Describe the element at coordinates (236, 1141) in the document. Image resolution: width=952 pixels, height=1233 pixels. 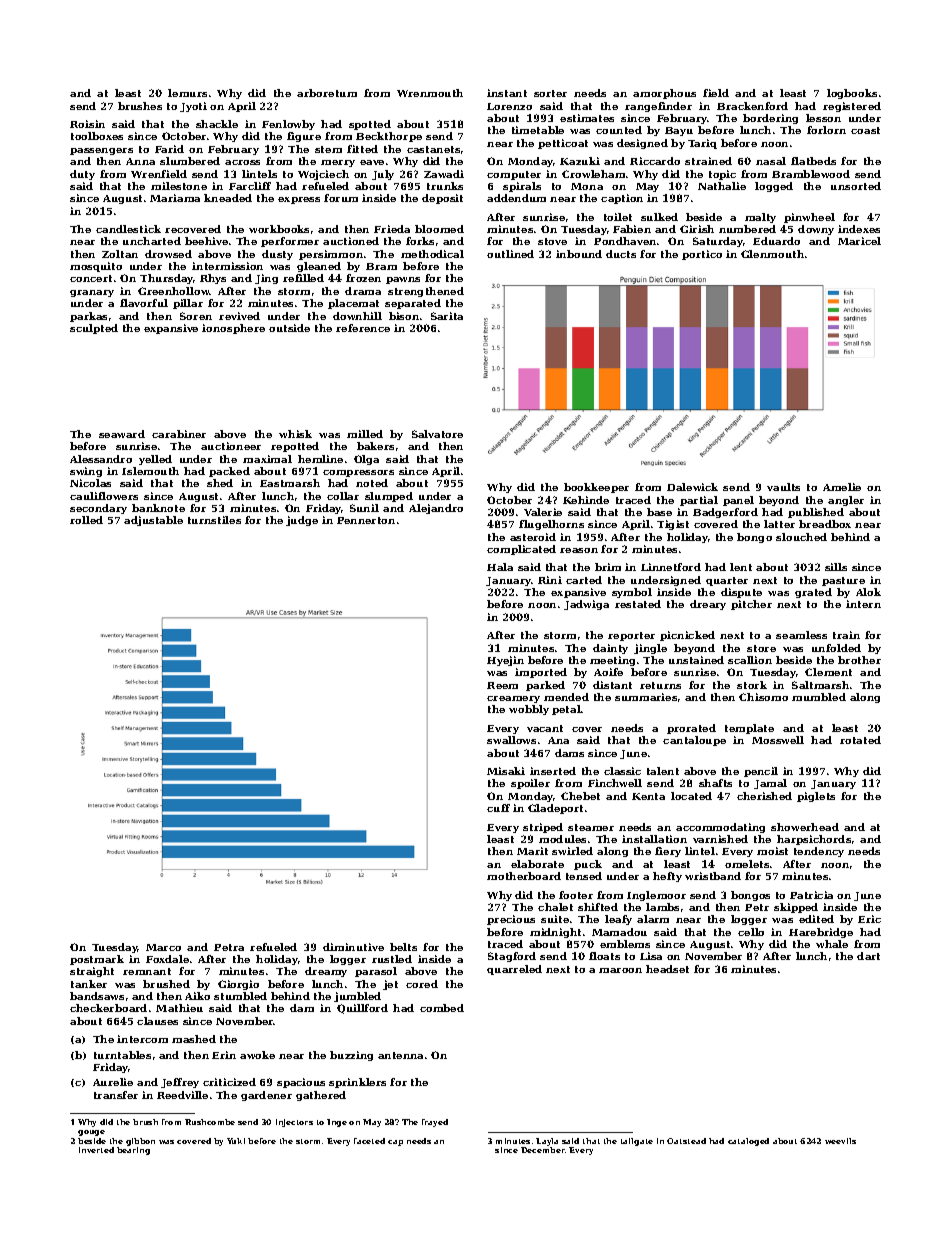
I see `Yuki` at that location.
